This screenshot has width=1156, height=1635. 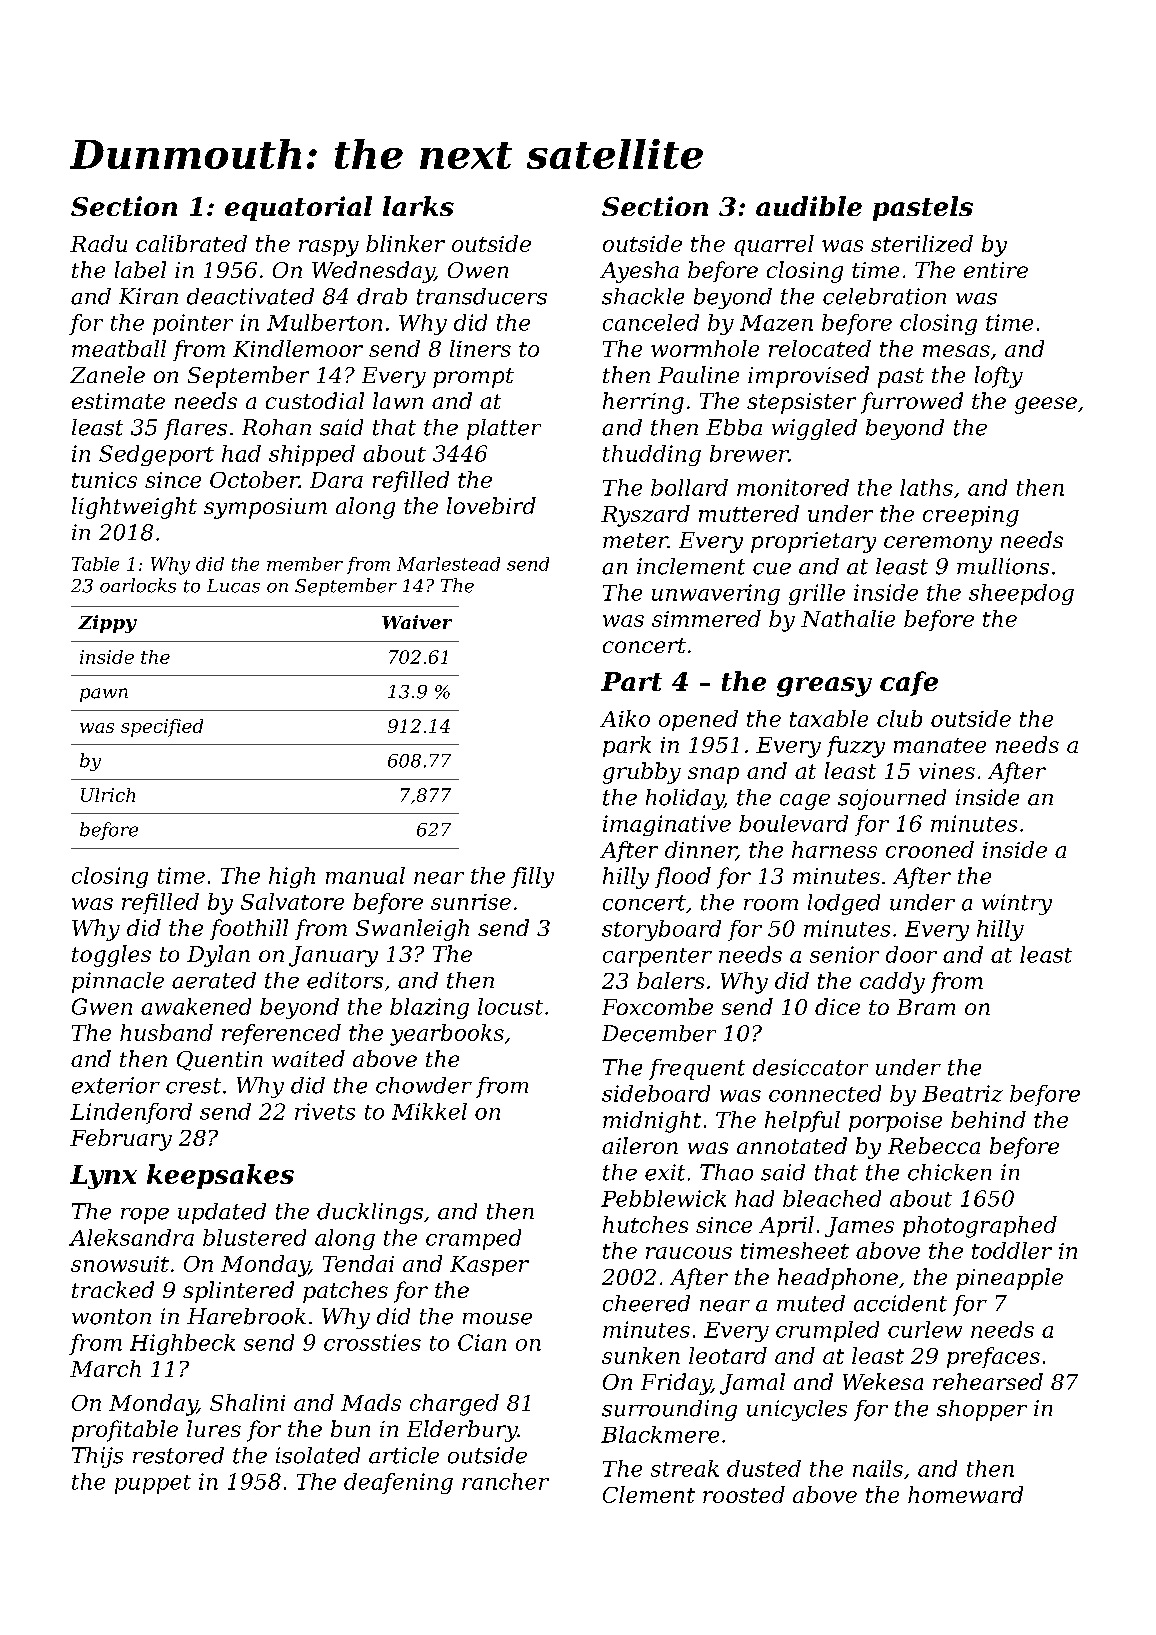 What do you see at coordinates (639, 272) in the screenshot?
I see `Ayesha` at bounding box center [639, 272].
